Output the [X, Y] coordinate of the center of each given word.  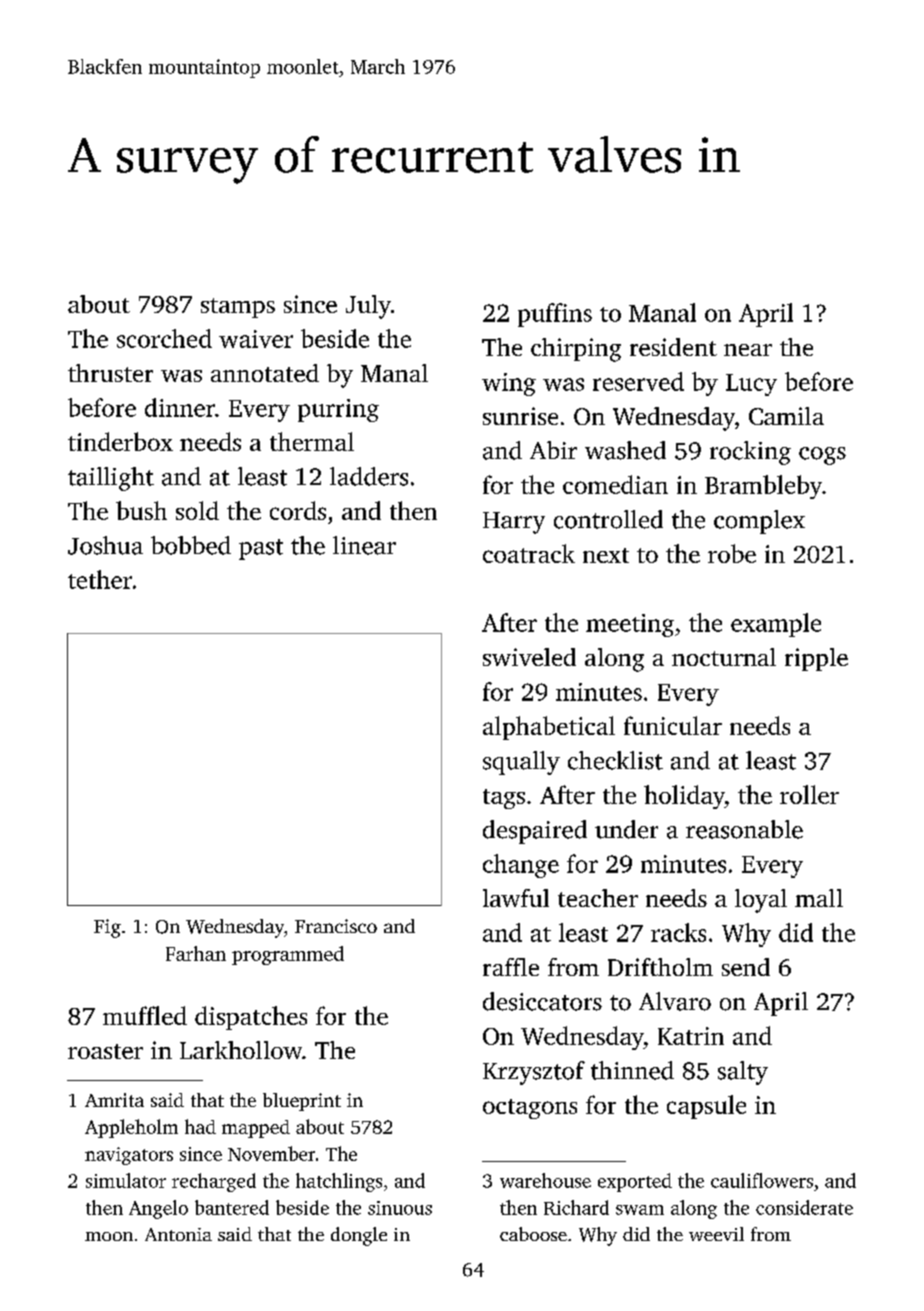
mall [819, 898]
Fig [107, 928]
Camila [786, 416]
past [261, 549]
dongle [359, 1236]
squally [521, 763]
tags [504, 799]
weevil [716, 1234]
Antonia [178, 1234]
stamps [238, 308]
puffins [555, 315]
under [626, 829]
